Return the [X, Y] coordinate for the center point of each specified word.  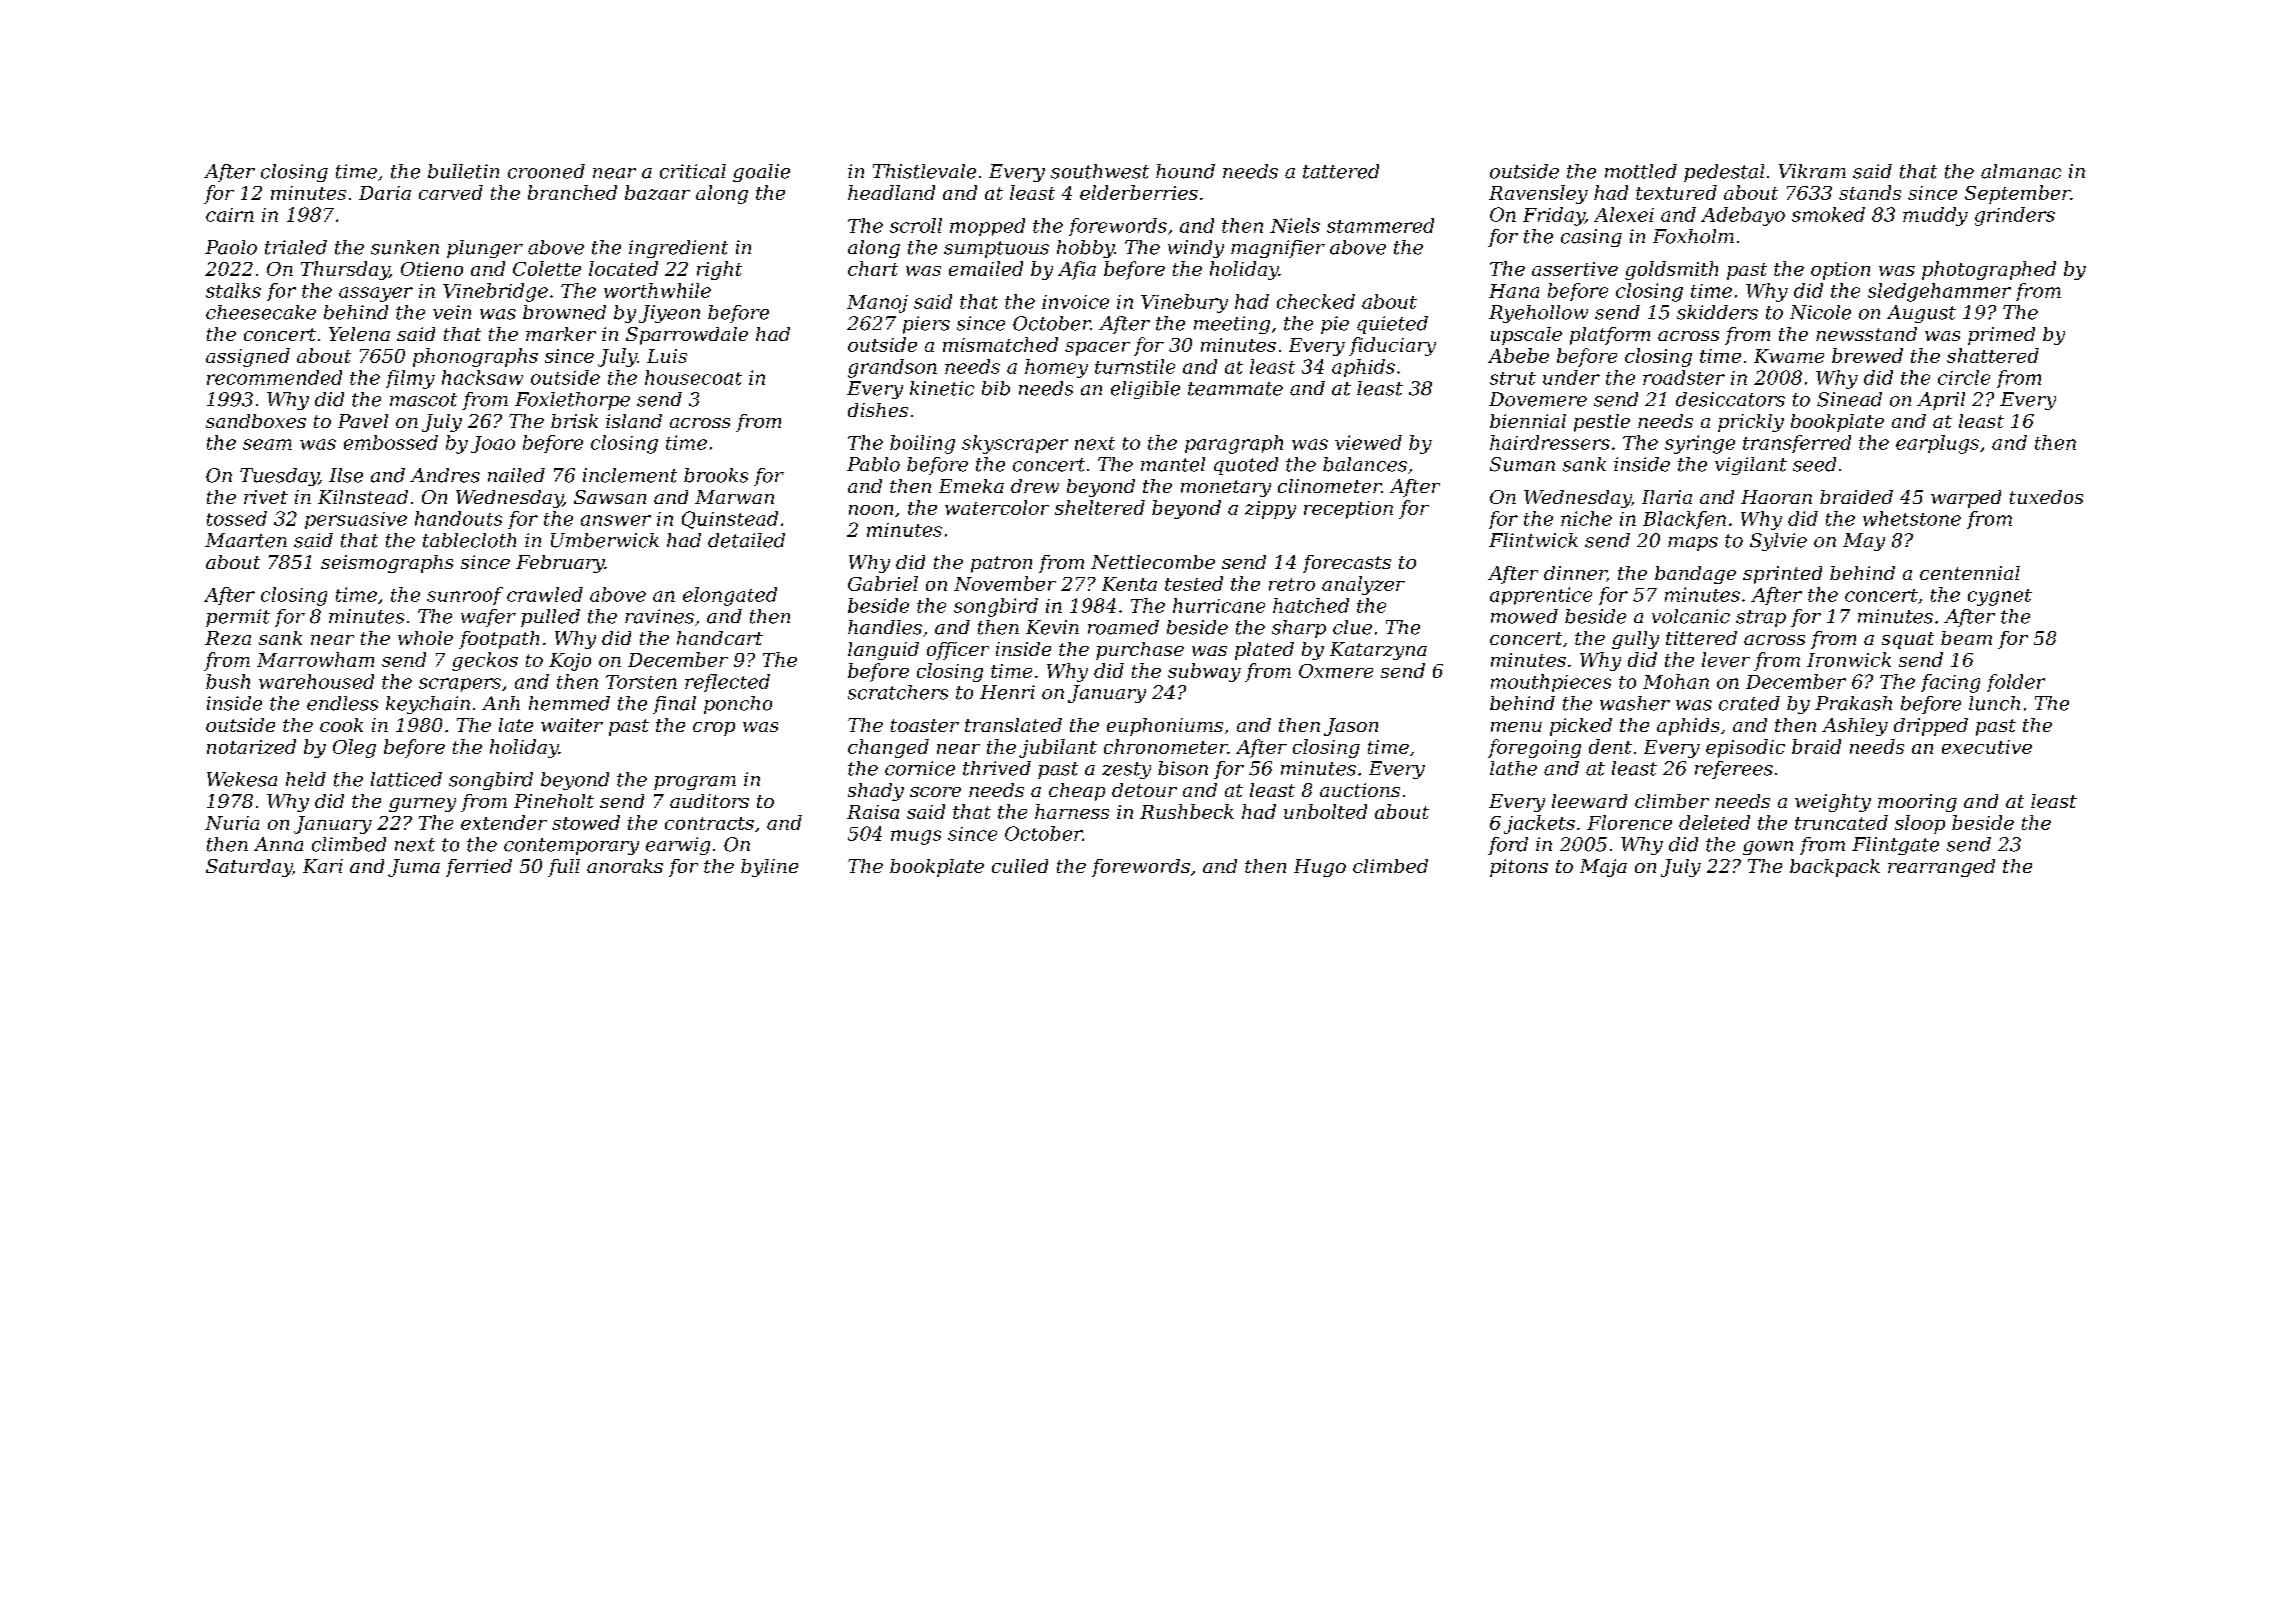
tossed [237, 518]
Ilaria [1667, 497]
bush [228, 681]
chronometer [1166, 746]
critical [693, 171]
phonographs [475, 357]
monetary [1226, 488]
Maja [1603, 868]
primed [2001, 336]
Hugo [1320, 868]
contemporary [571, 846]
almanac [2021, 171]
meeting [1232, 325]
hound [1185, 171]
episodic [1745, 748]
